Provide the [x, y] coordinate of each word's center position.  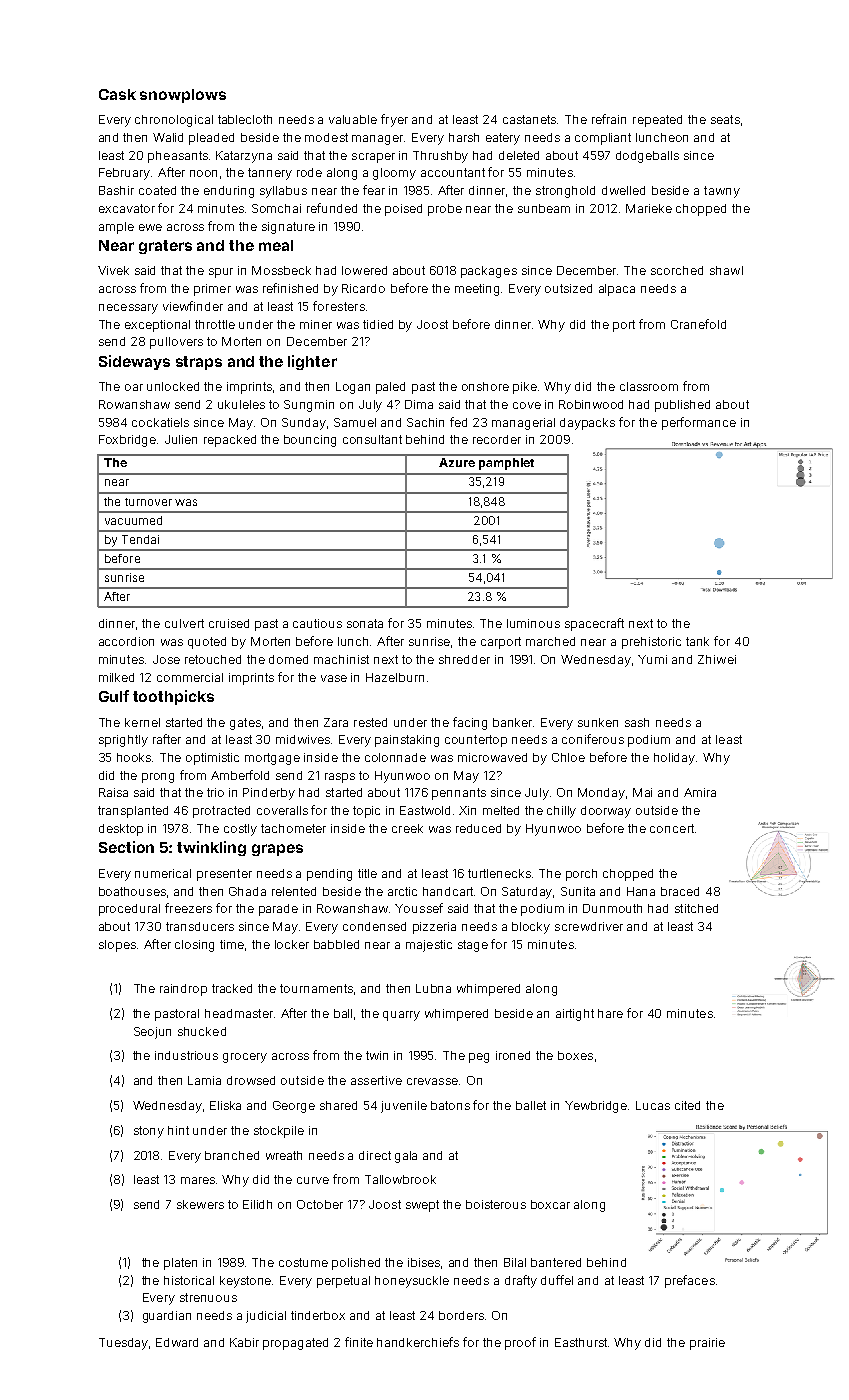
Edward [177, 1342]
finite [359, 1342]
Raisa [113, 792]
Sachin [425, 422]
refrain [609, 119]
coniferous [593, 739]
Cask [117, 94]
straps [199, 363]
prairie [707, 1344]
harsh [464, 137]
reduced [478, 828]
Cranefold [698, 324]
